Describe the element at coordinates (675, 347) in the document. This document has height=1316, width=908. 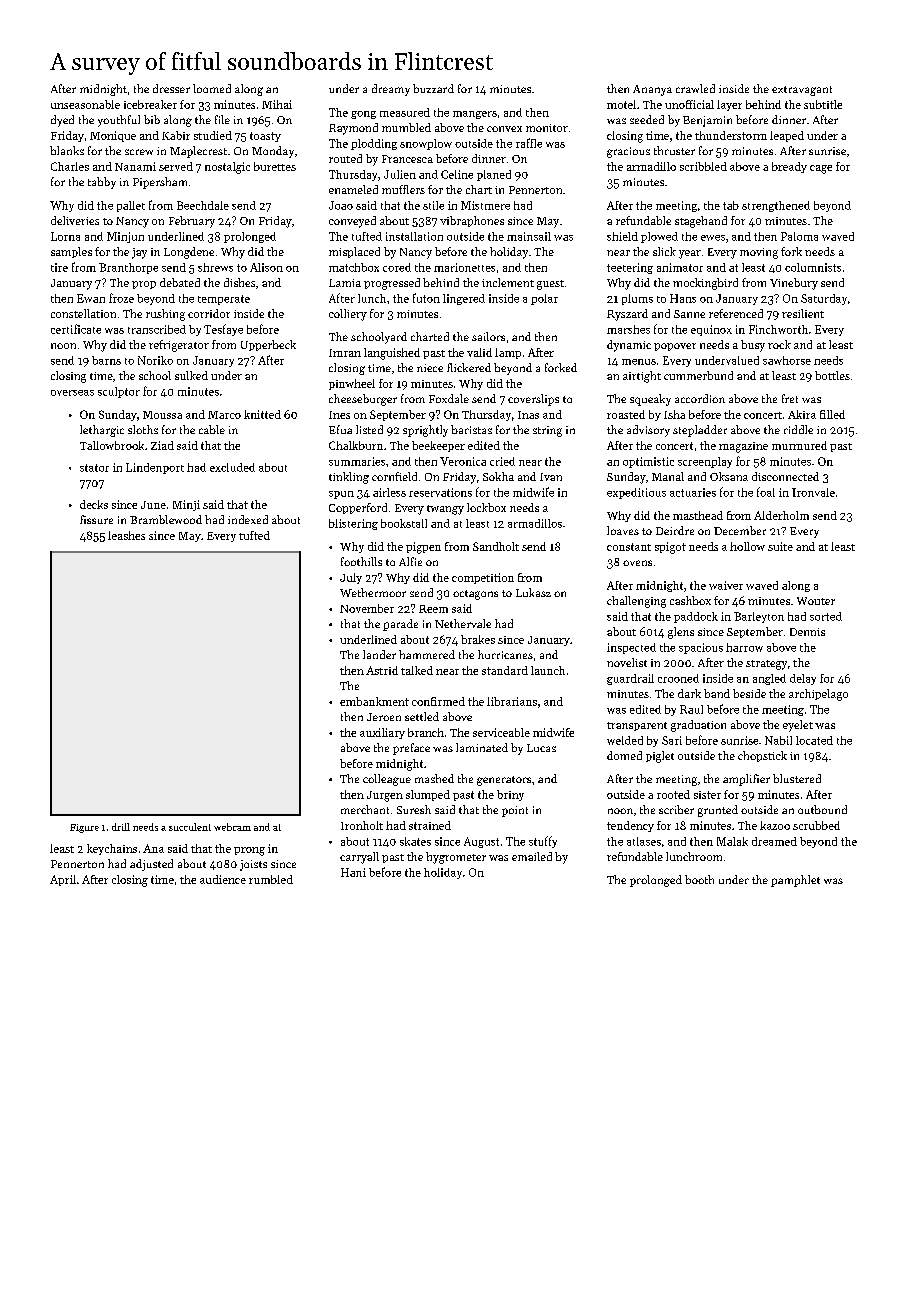
I see `popover` at that location.
